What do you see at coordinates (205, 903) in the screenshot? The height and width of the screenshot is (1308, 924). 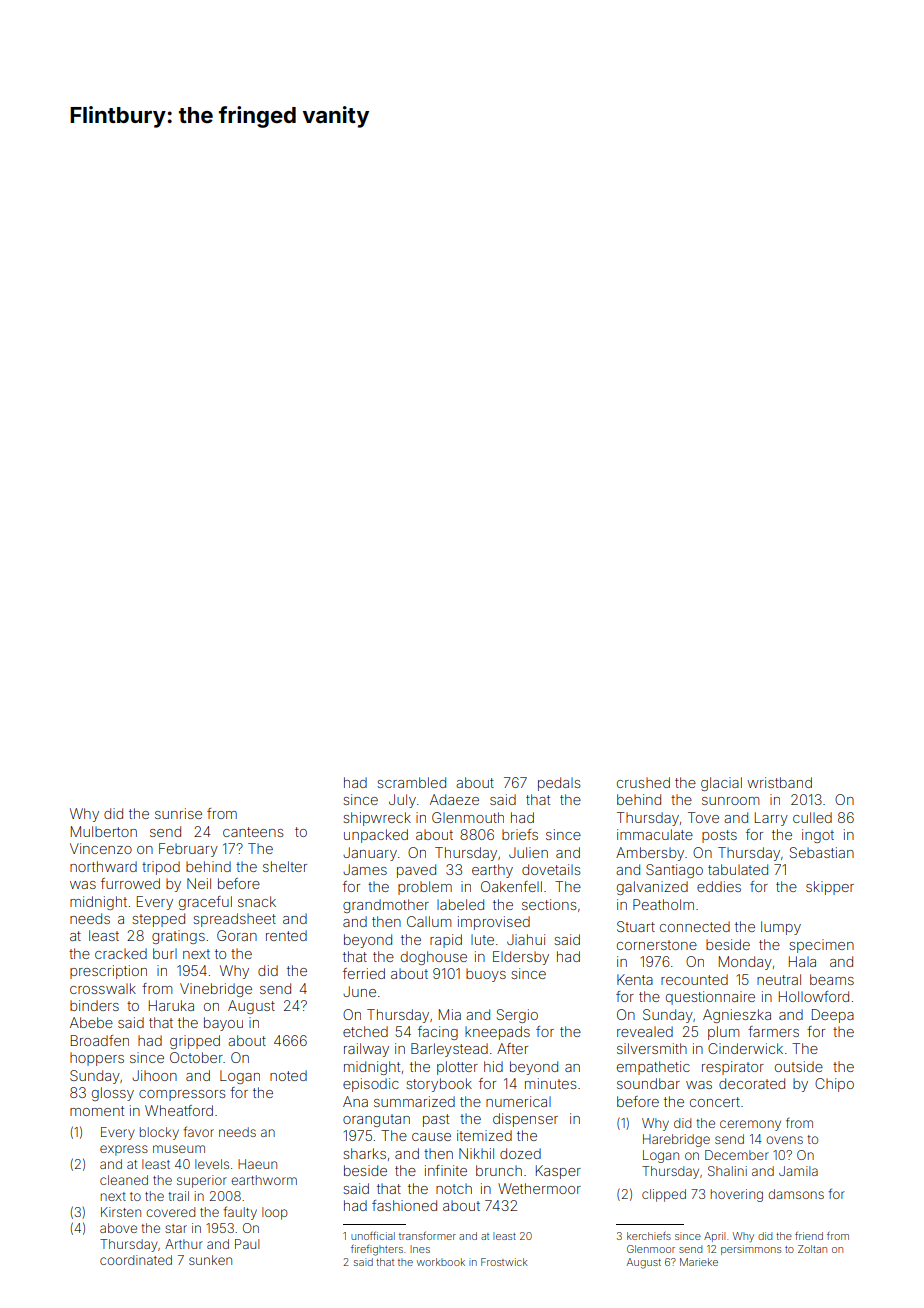 I see `graceful` at bounding box center [205, 903].
